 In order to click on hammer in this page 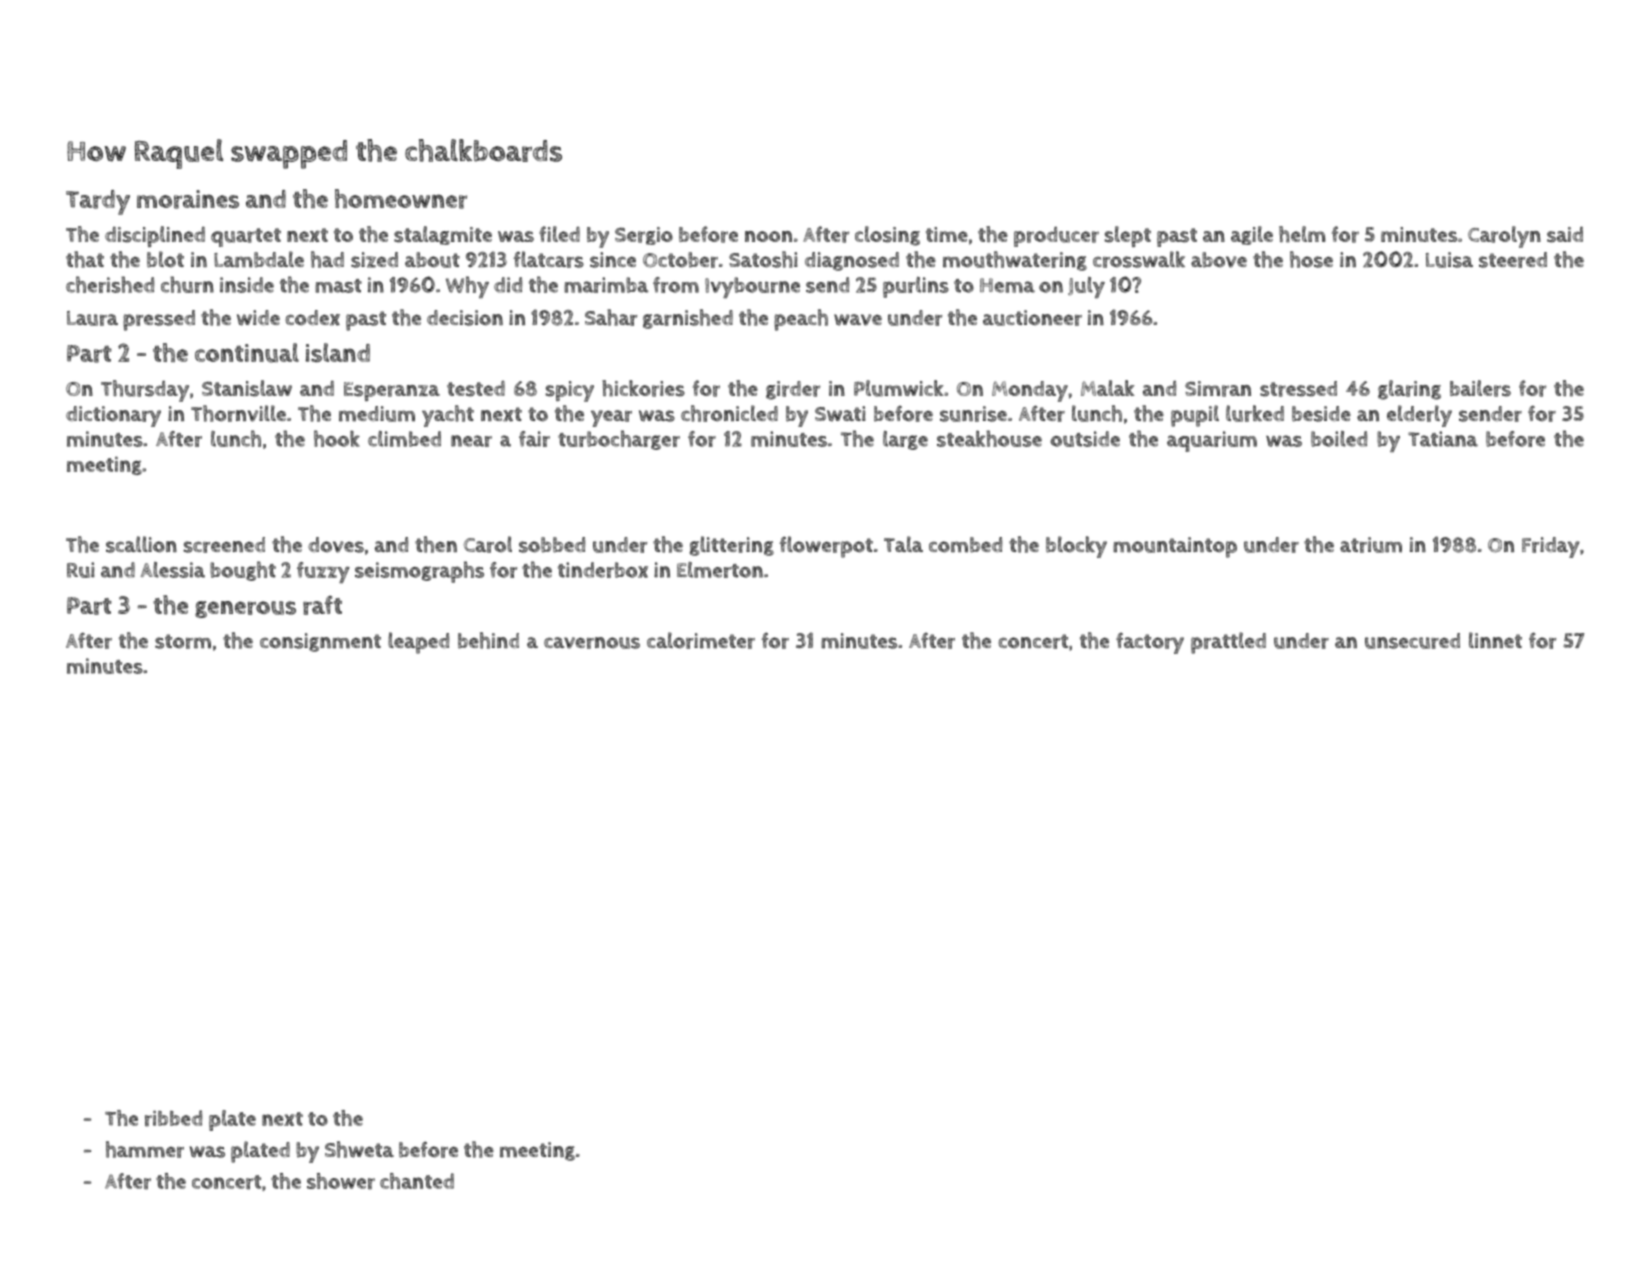, I will do `click(145, 1149)`.
